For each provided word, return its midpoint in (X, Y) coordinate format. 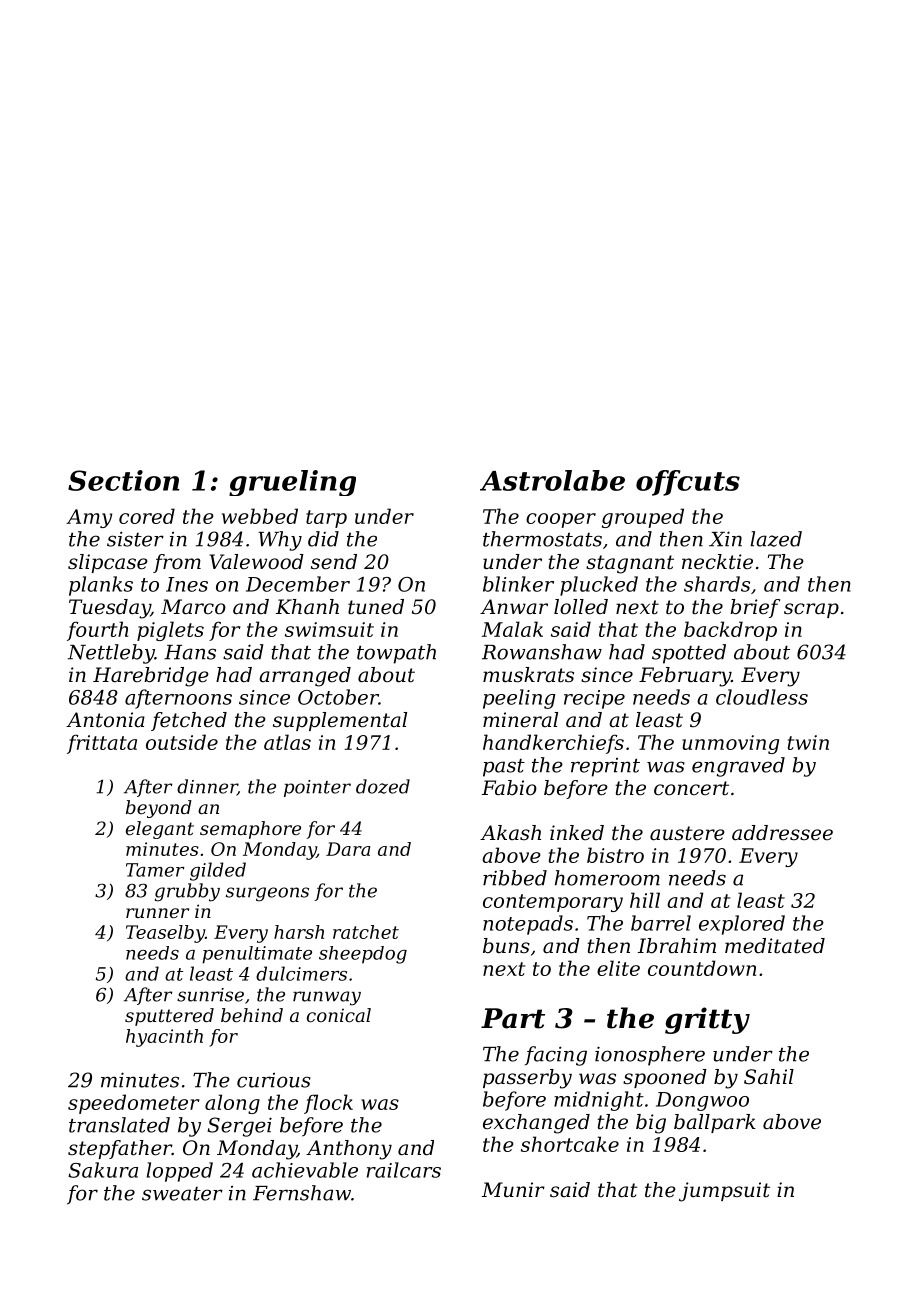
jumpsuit (724, 1192)
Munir (513, 1190)
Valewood (256, 562)
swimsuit (329, 629)
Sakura (103, 1170)
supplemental (340, 721)
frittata (102, 744)
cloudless (762, 697)
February (685, 677)
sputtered (169, 1017)
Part (513, 1018)
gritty (707, 1020)
